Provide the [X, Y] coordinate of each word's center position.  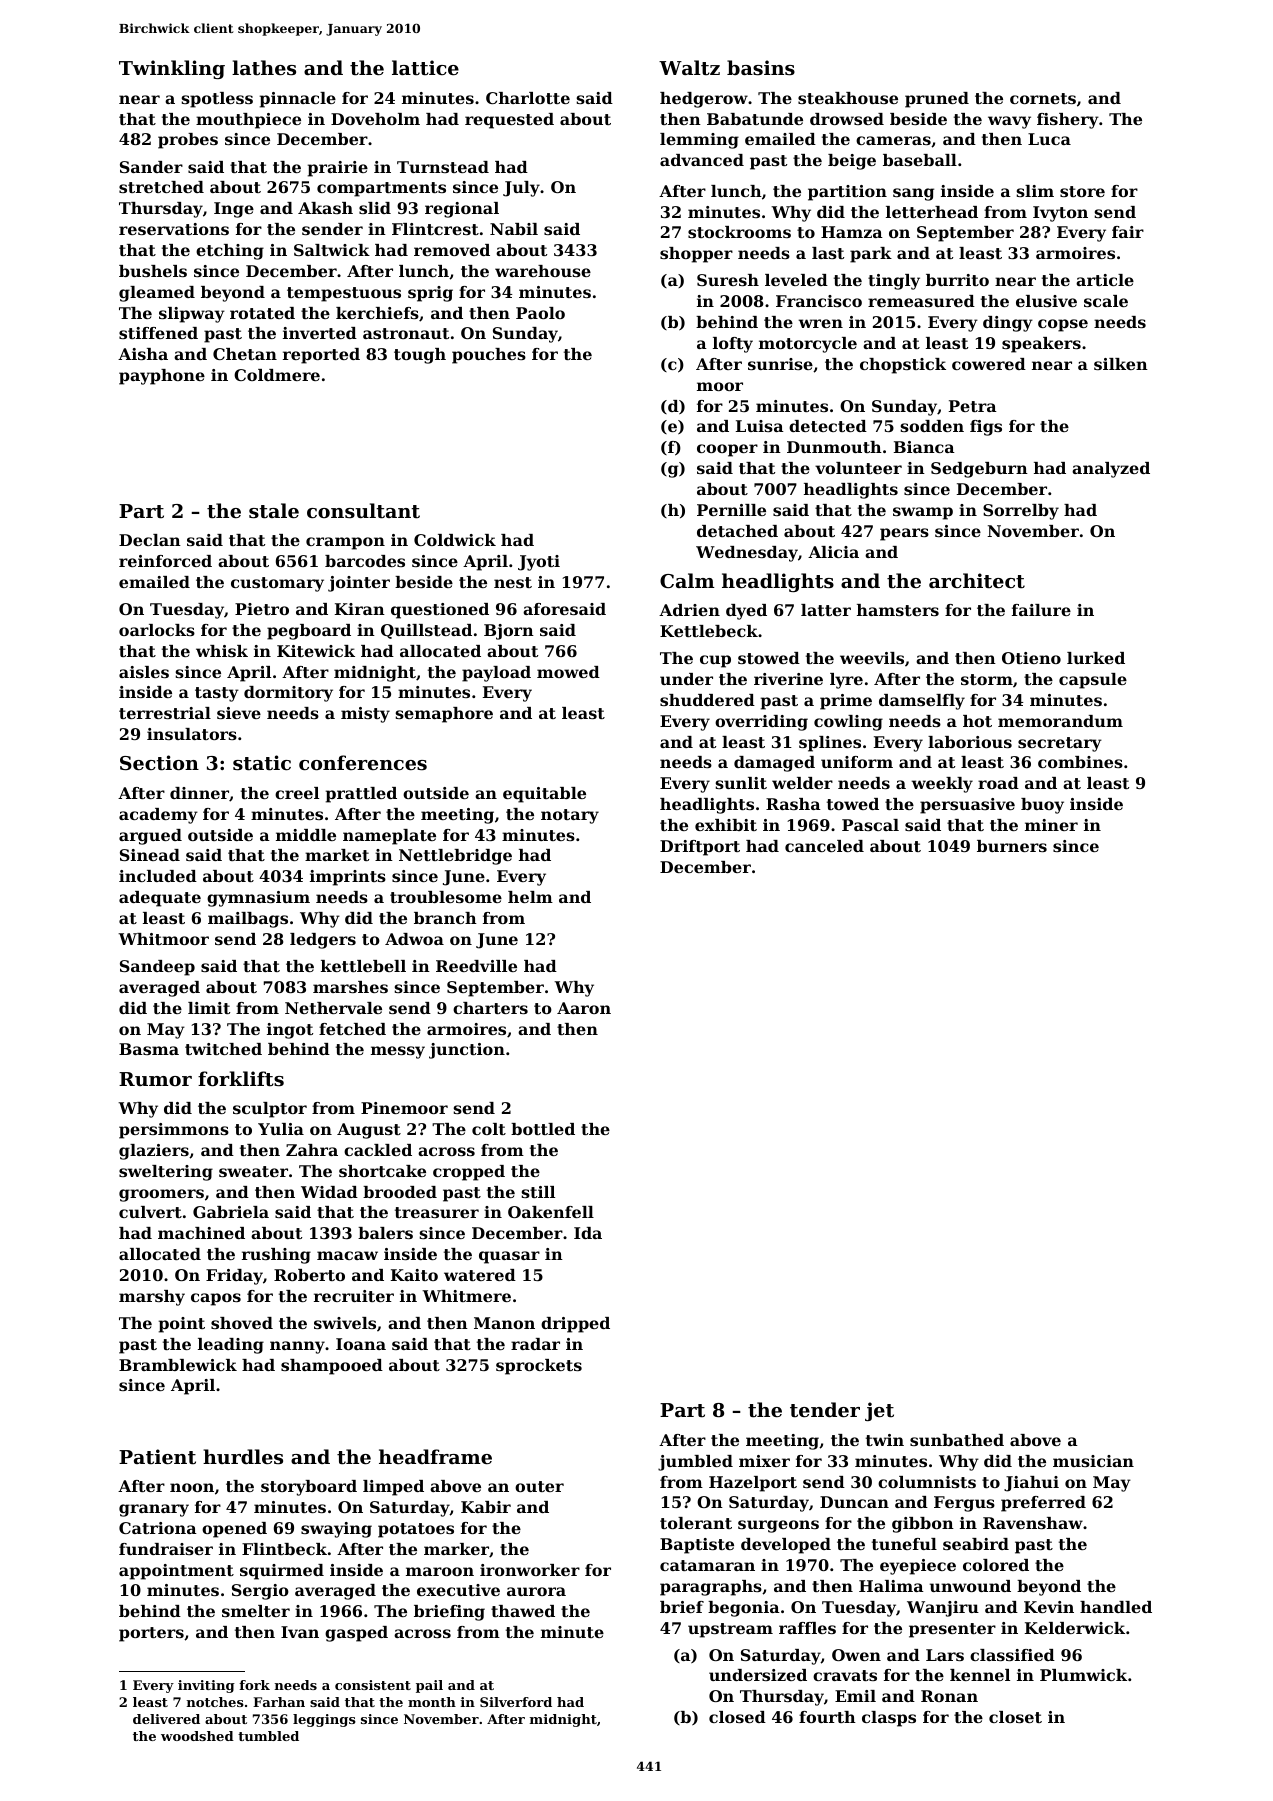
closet [1015, 1717]
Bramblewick [178, 1365]
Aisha [143, 354]
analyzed [1111, 470]
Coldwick [455, 540]
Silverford [516, 1702]
